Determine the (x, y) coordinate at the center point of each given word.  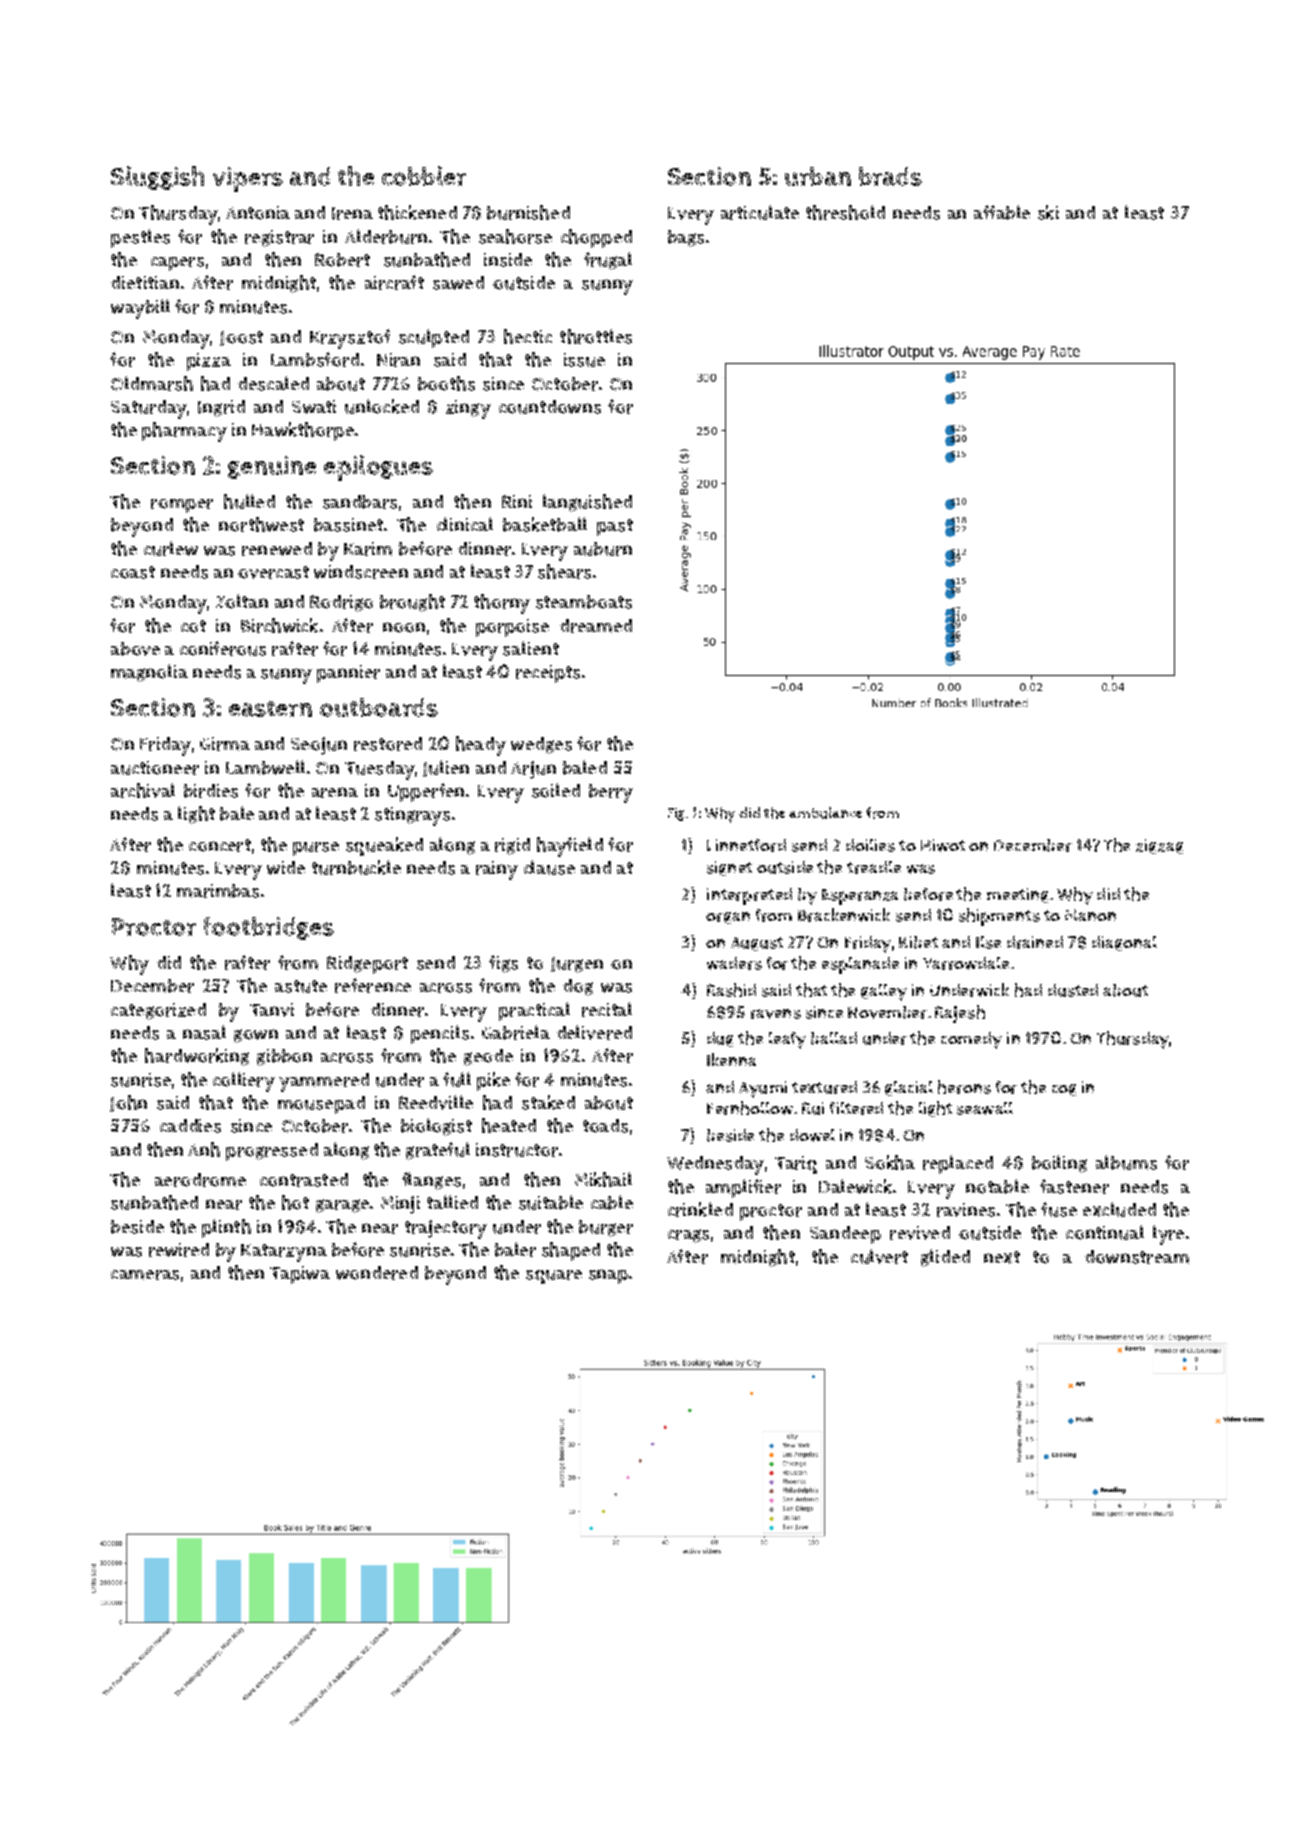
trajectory (446, 1229)
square (554, 1277)
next (1002, 1257)
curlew (171, 548)
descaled (273, 383)
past (615, 527)
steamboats (584, 602)
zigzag (1159, 846)
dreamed (596, 626)
